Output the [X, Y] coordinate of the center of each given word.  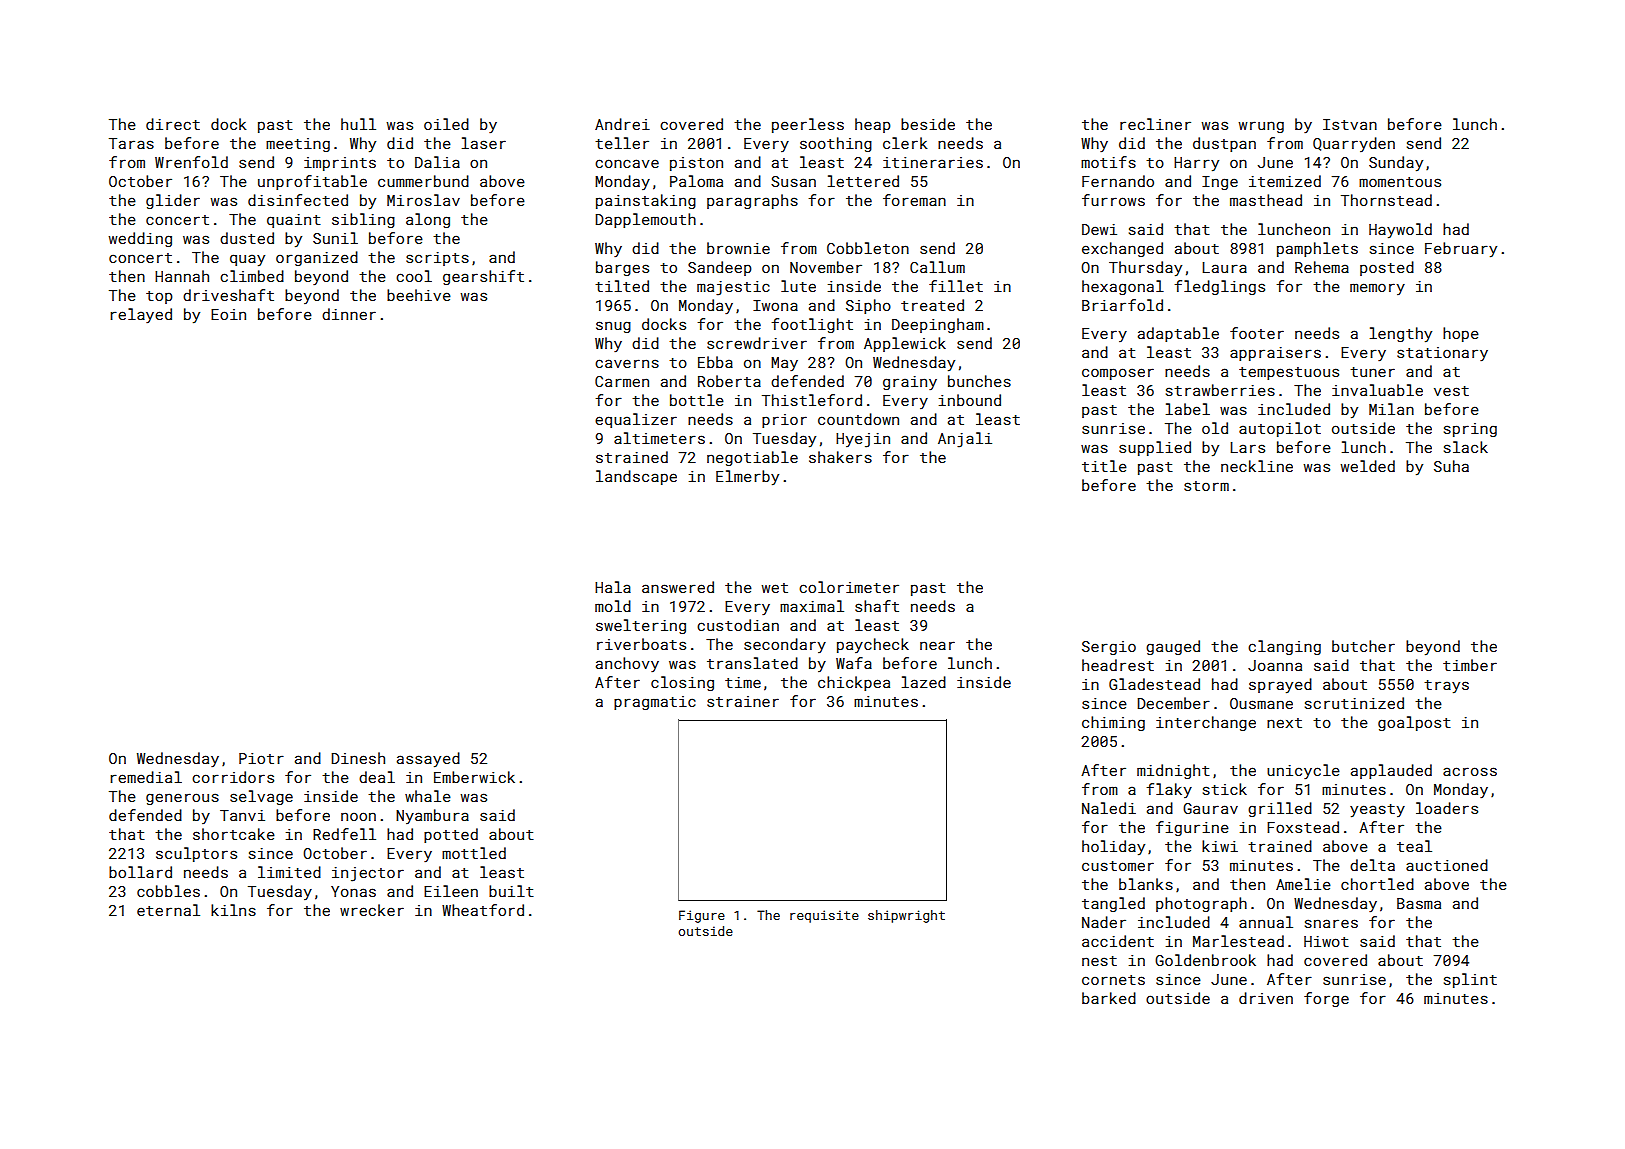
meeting [298, 145]
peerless [808, 125]
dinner [349, 314]
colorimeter [849, 587]
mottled [474, 853]
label [1188, 409]
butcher [1363, 646]
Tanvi [242, 815]
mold [613, 606]
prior [784, 421]
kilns [233, 910]
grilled [1280, 809]
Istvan [1350, 124]
